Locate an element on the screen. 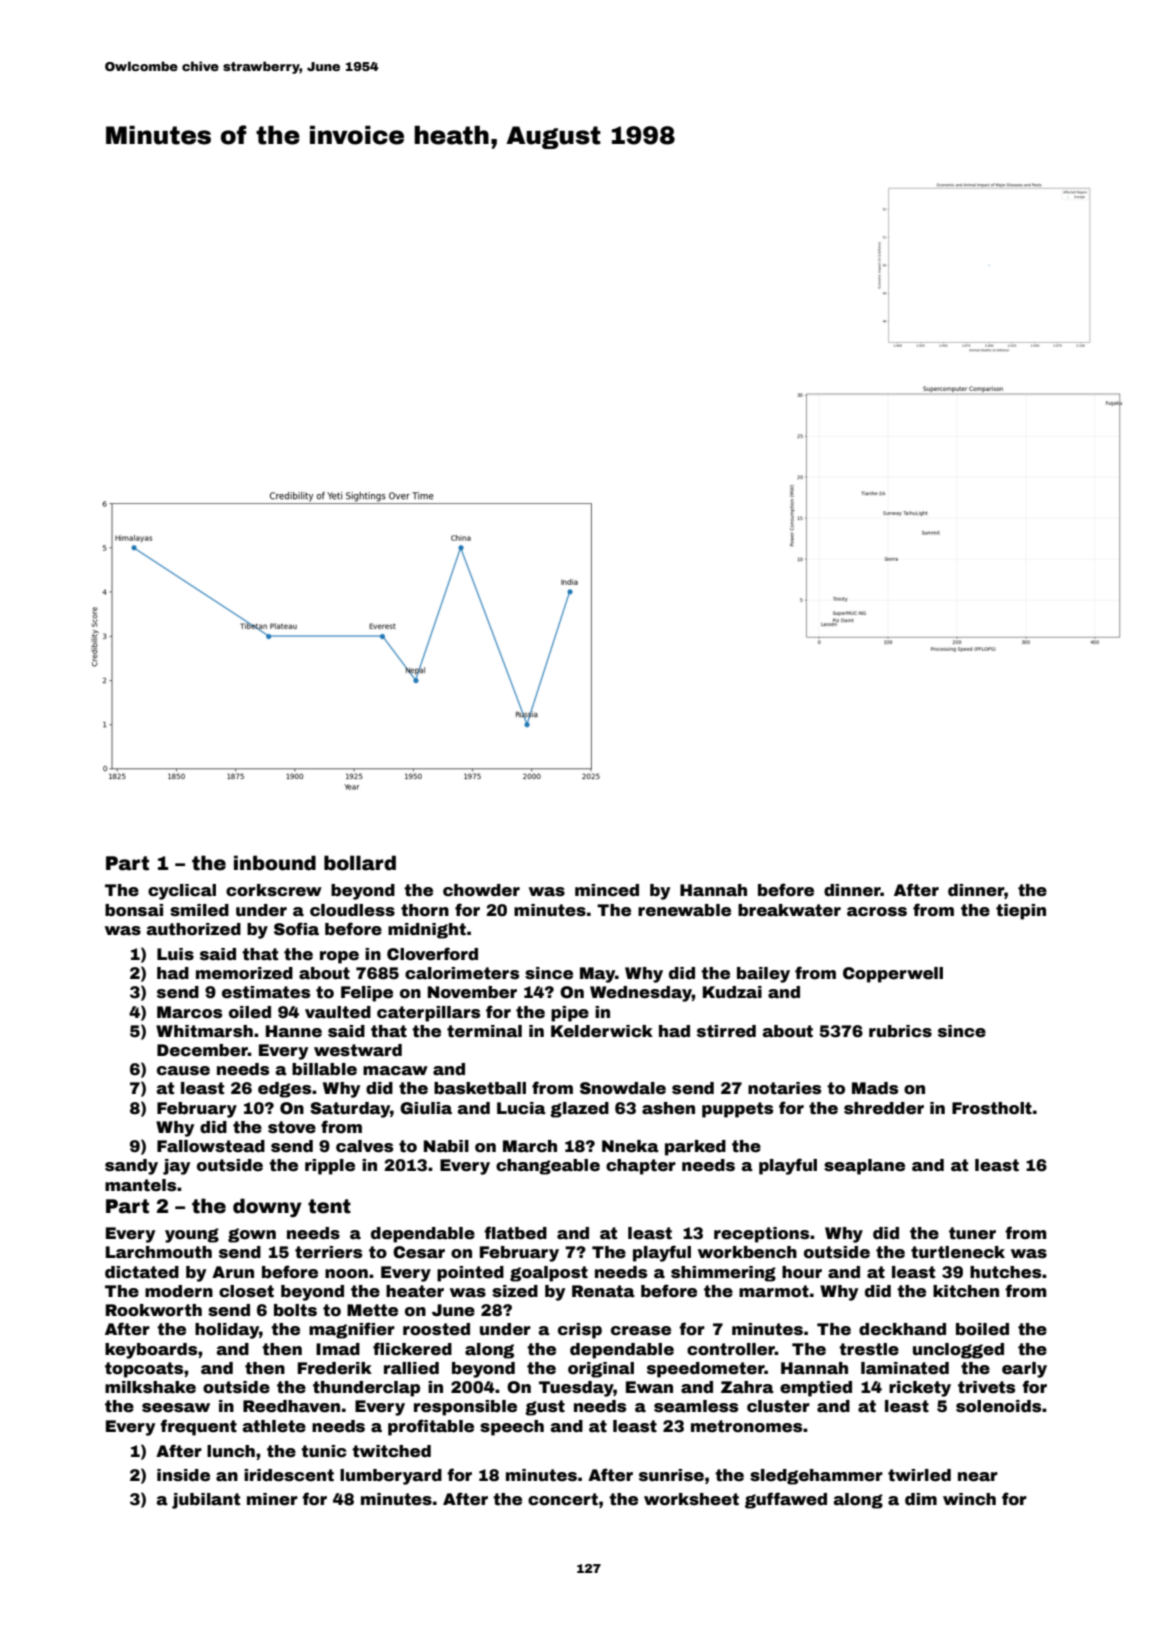 This screenshot has height=1629, width=1152. flickered is located at coordinates (412, 1349).
